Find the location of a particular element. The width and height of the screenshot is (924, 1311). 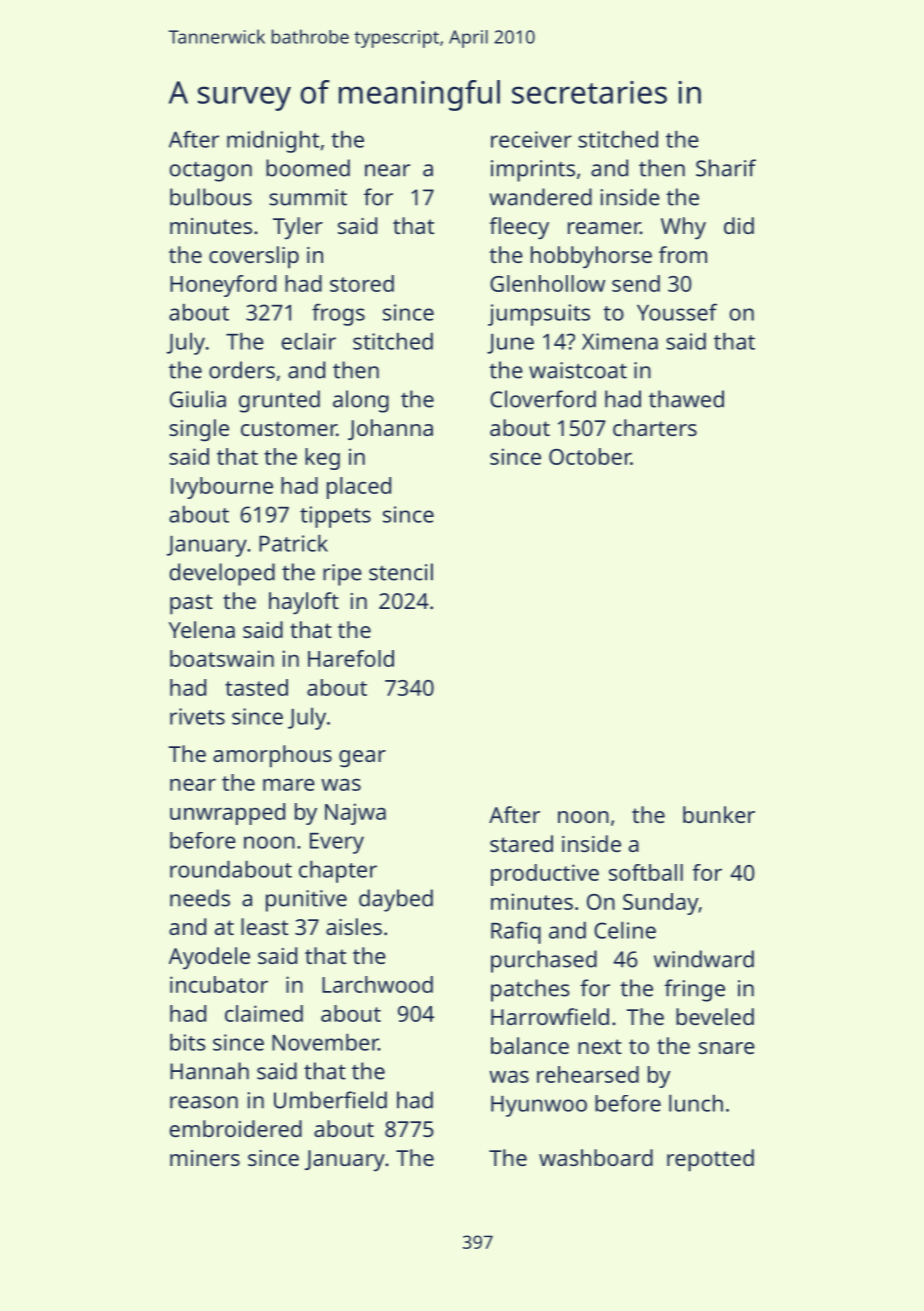

charters is located at coordinates (655, 427).
